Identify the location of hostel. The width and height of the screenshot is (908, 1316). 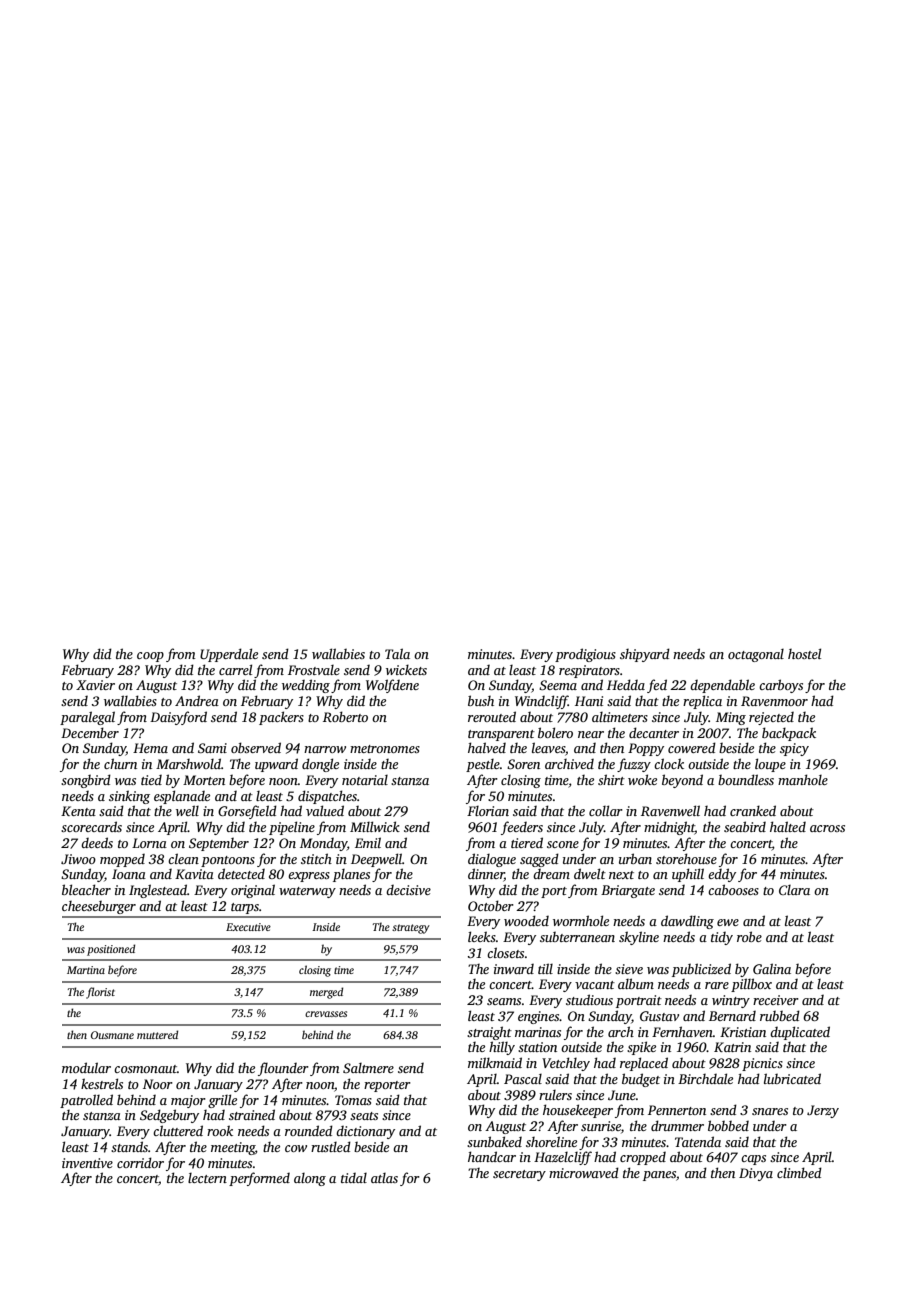
(804, 653).
